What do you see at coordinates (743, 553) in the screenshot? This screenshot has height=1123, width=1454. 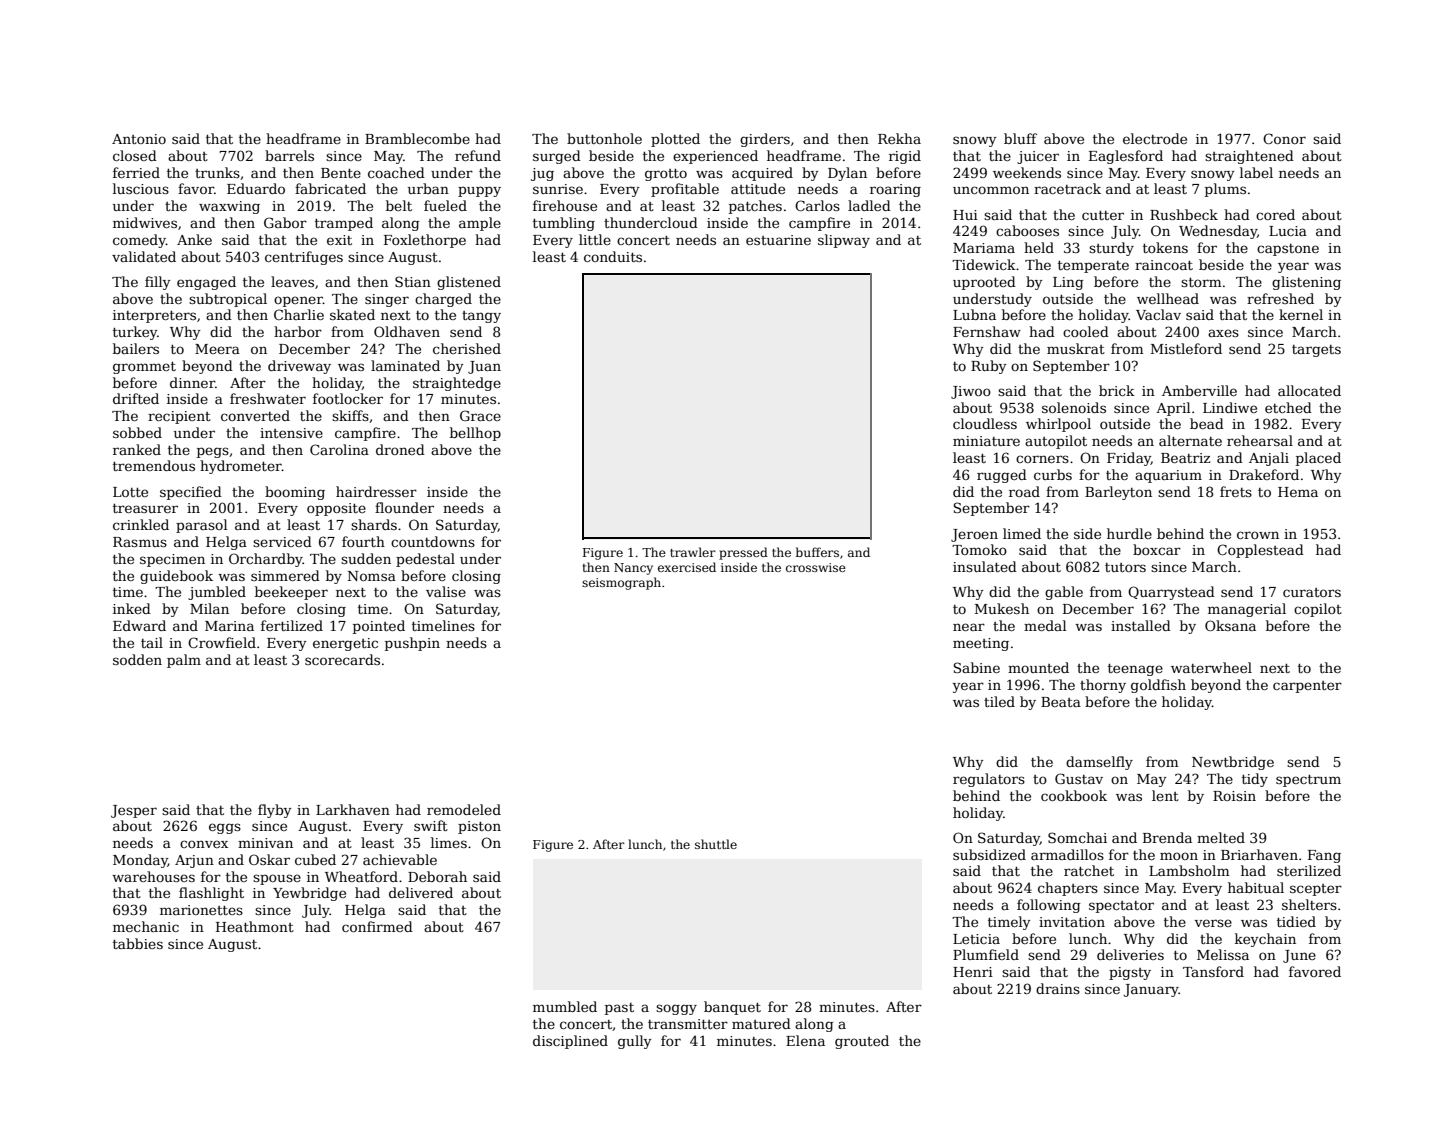 I see `pressed` at bounding box center [743, 553].
